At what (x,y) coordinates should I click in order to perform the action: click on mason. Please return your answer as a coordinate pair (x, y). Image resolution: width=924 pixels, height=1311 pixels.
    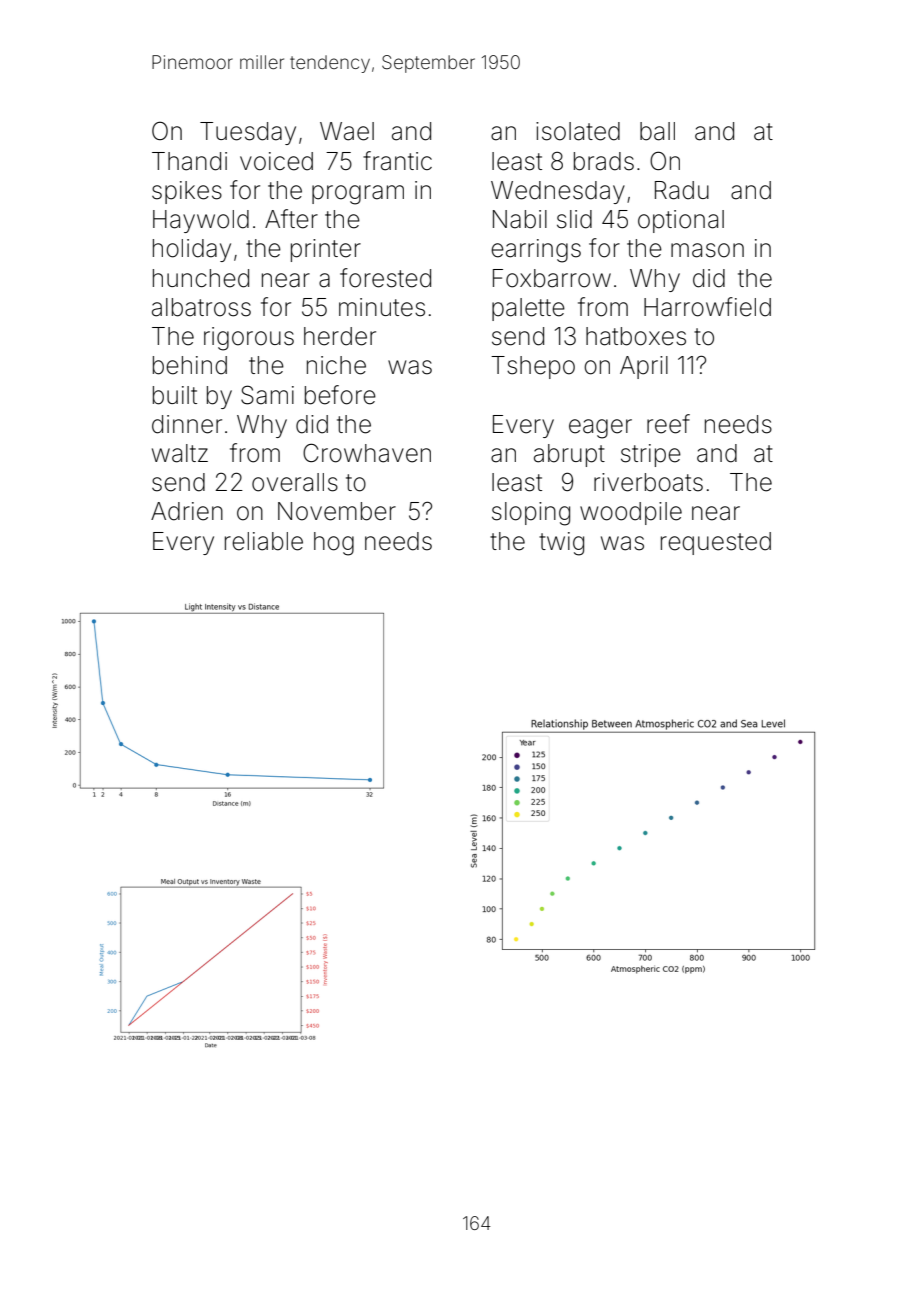
    Looking at the image, I should click on (707, 250).
